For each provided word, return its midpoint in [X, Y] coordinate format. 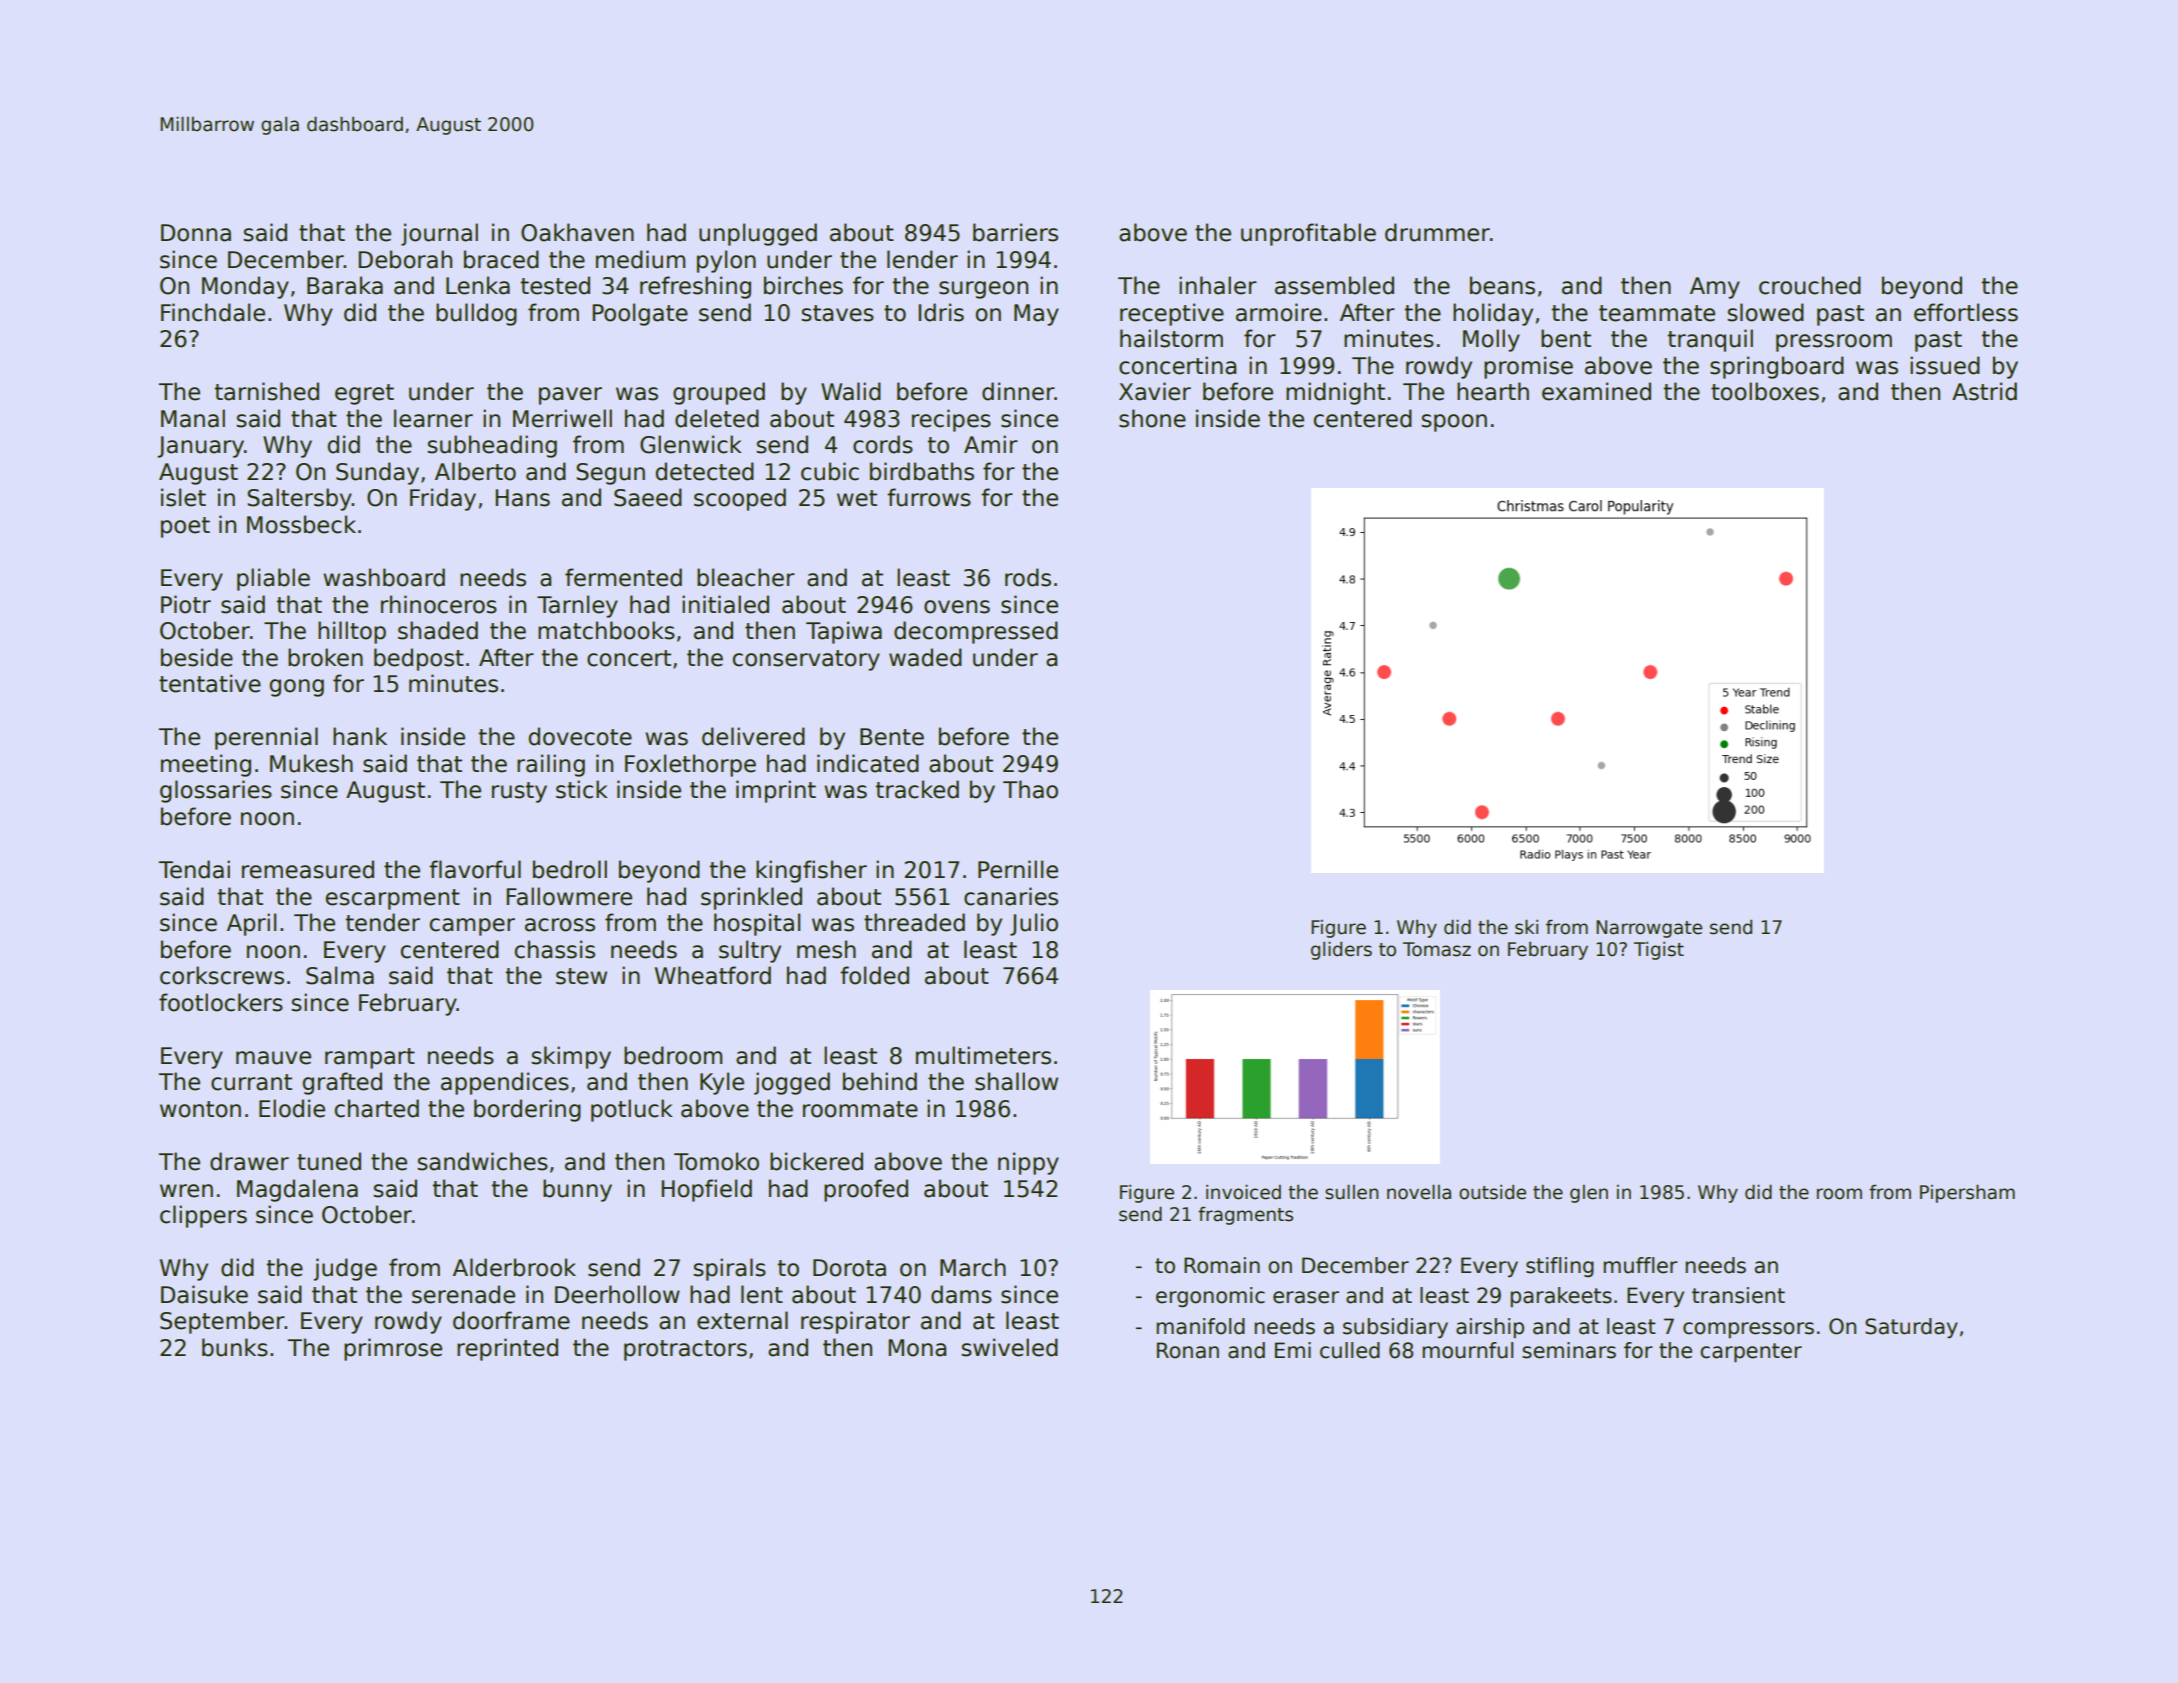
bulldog [476, 314]
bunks [235, 1347]
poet [185, 527]
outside [1492, 1192]
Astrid [1984, 391]
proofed [866, 1190]
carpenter [1751, 1353]
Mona [917, 1348]
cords [883, 444]
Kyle [722, 1083]
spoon [1454, 423]
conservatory [806, 660]
